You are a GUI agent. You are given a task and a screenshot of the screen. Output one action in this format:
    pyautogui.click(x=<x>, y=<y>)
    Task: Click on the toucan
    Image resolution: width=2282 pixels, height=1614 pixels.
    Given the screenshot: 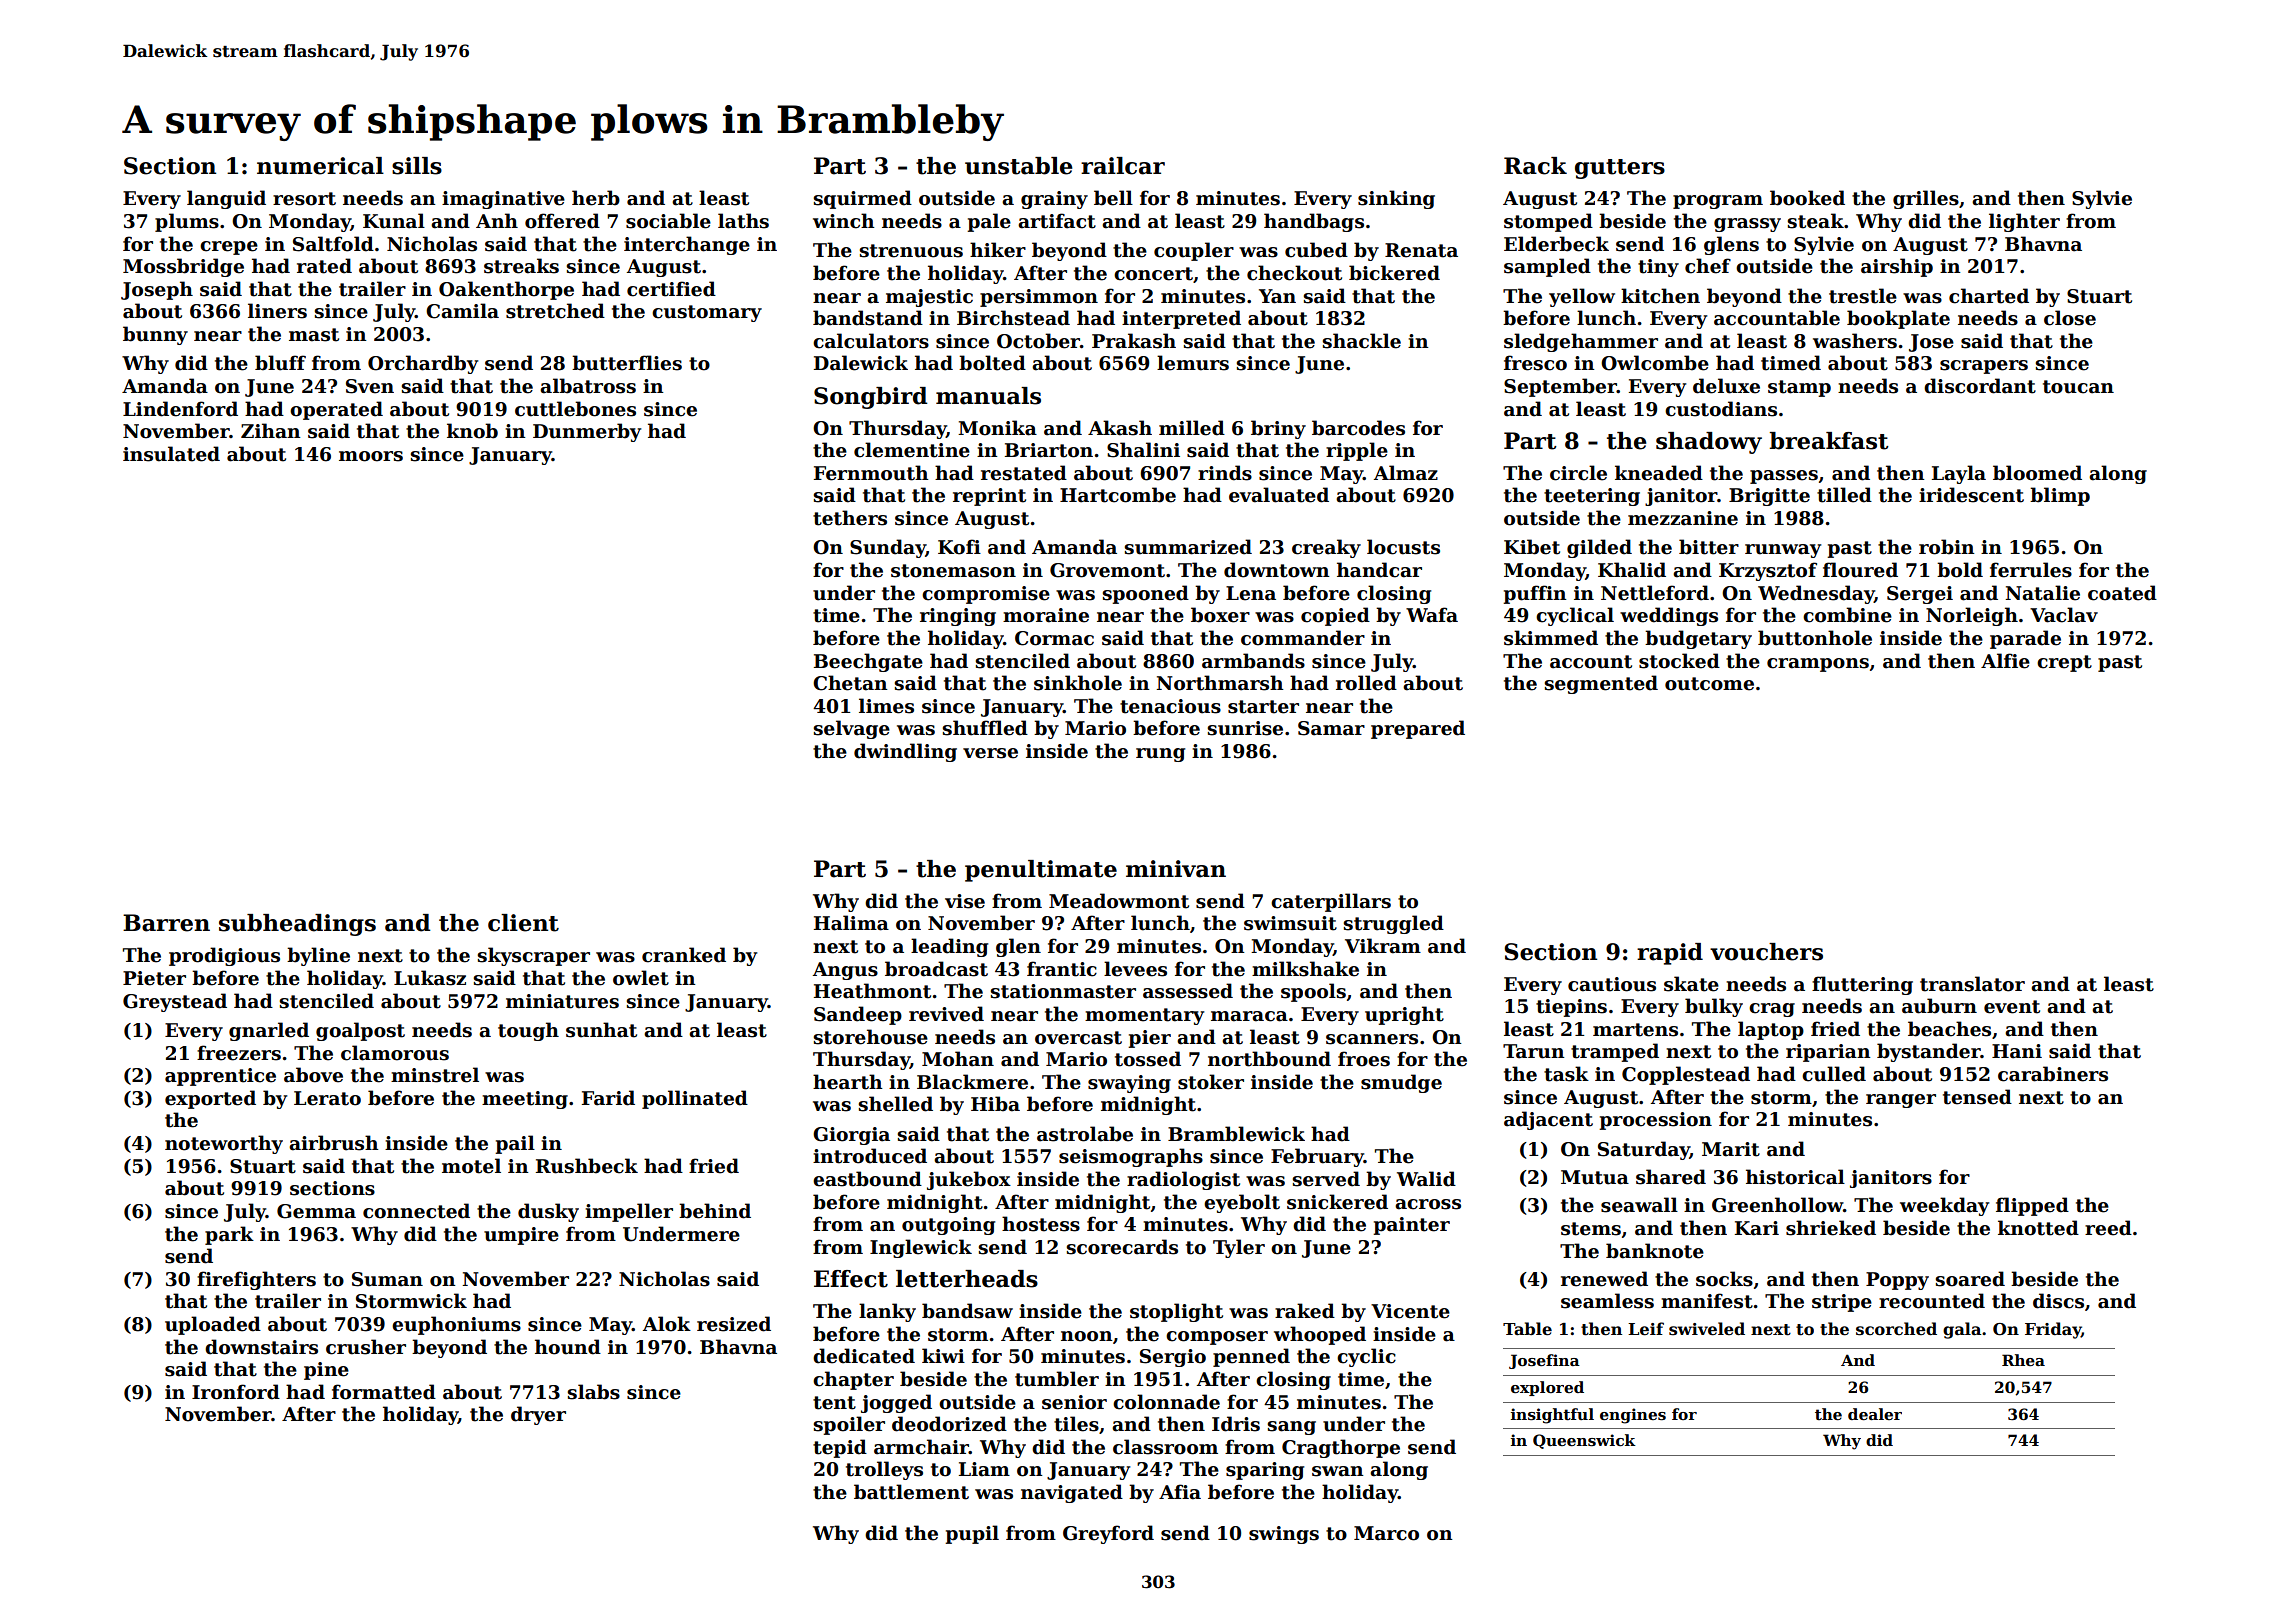 What is the action you would take?
    pyautogui.click(x=2078, y=387)
